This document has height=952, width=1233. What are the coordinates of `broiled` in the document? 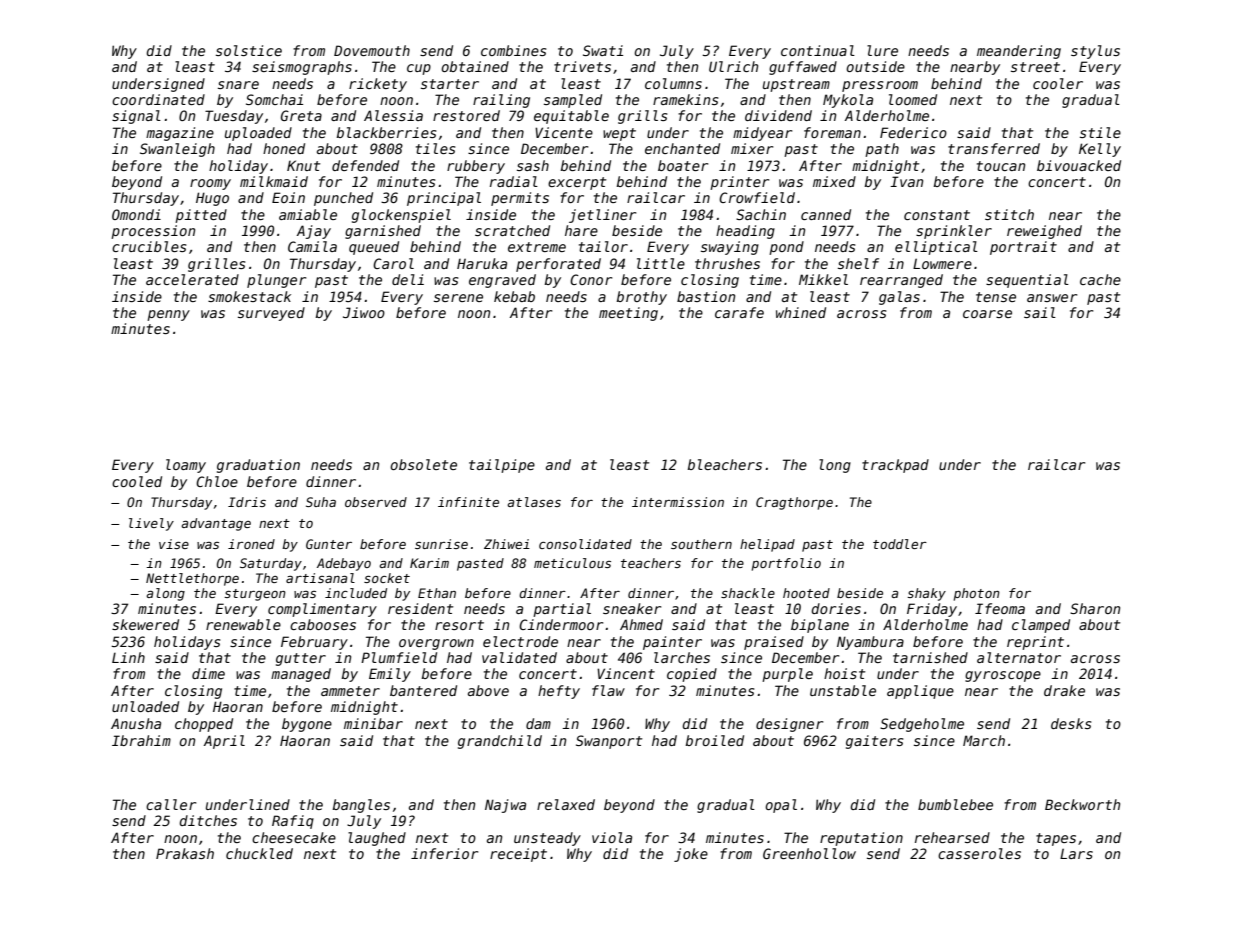 It's located at (714, 740).
